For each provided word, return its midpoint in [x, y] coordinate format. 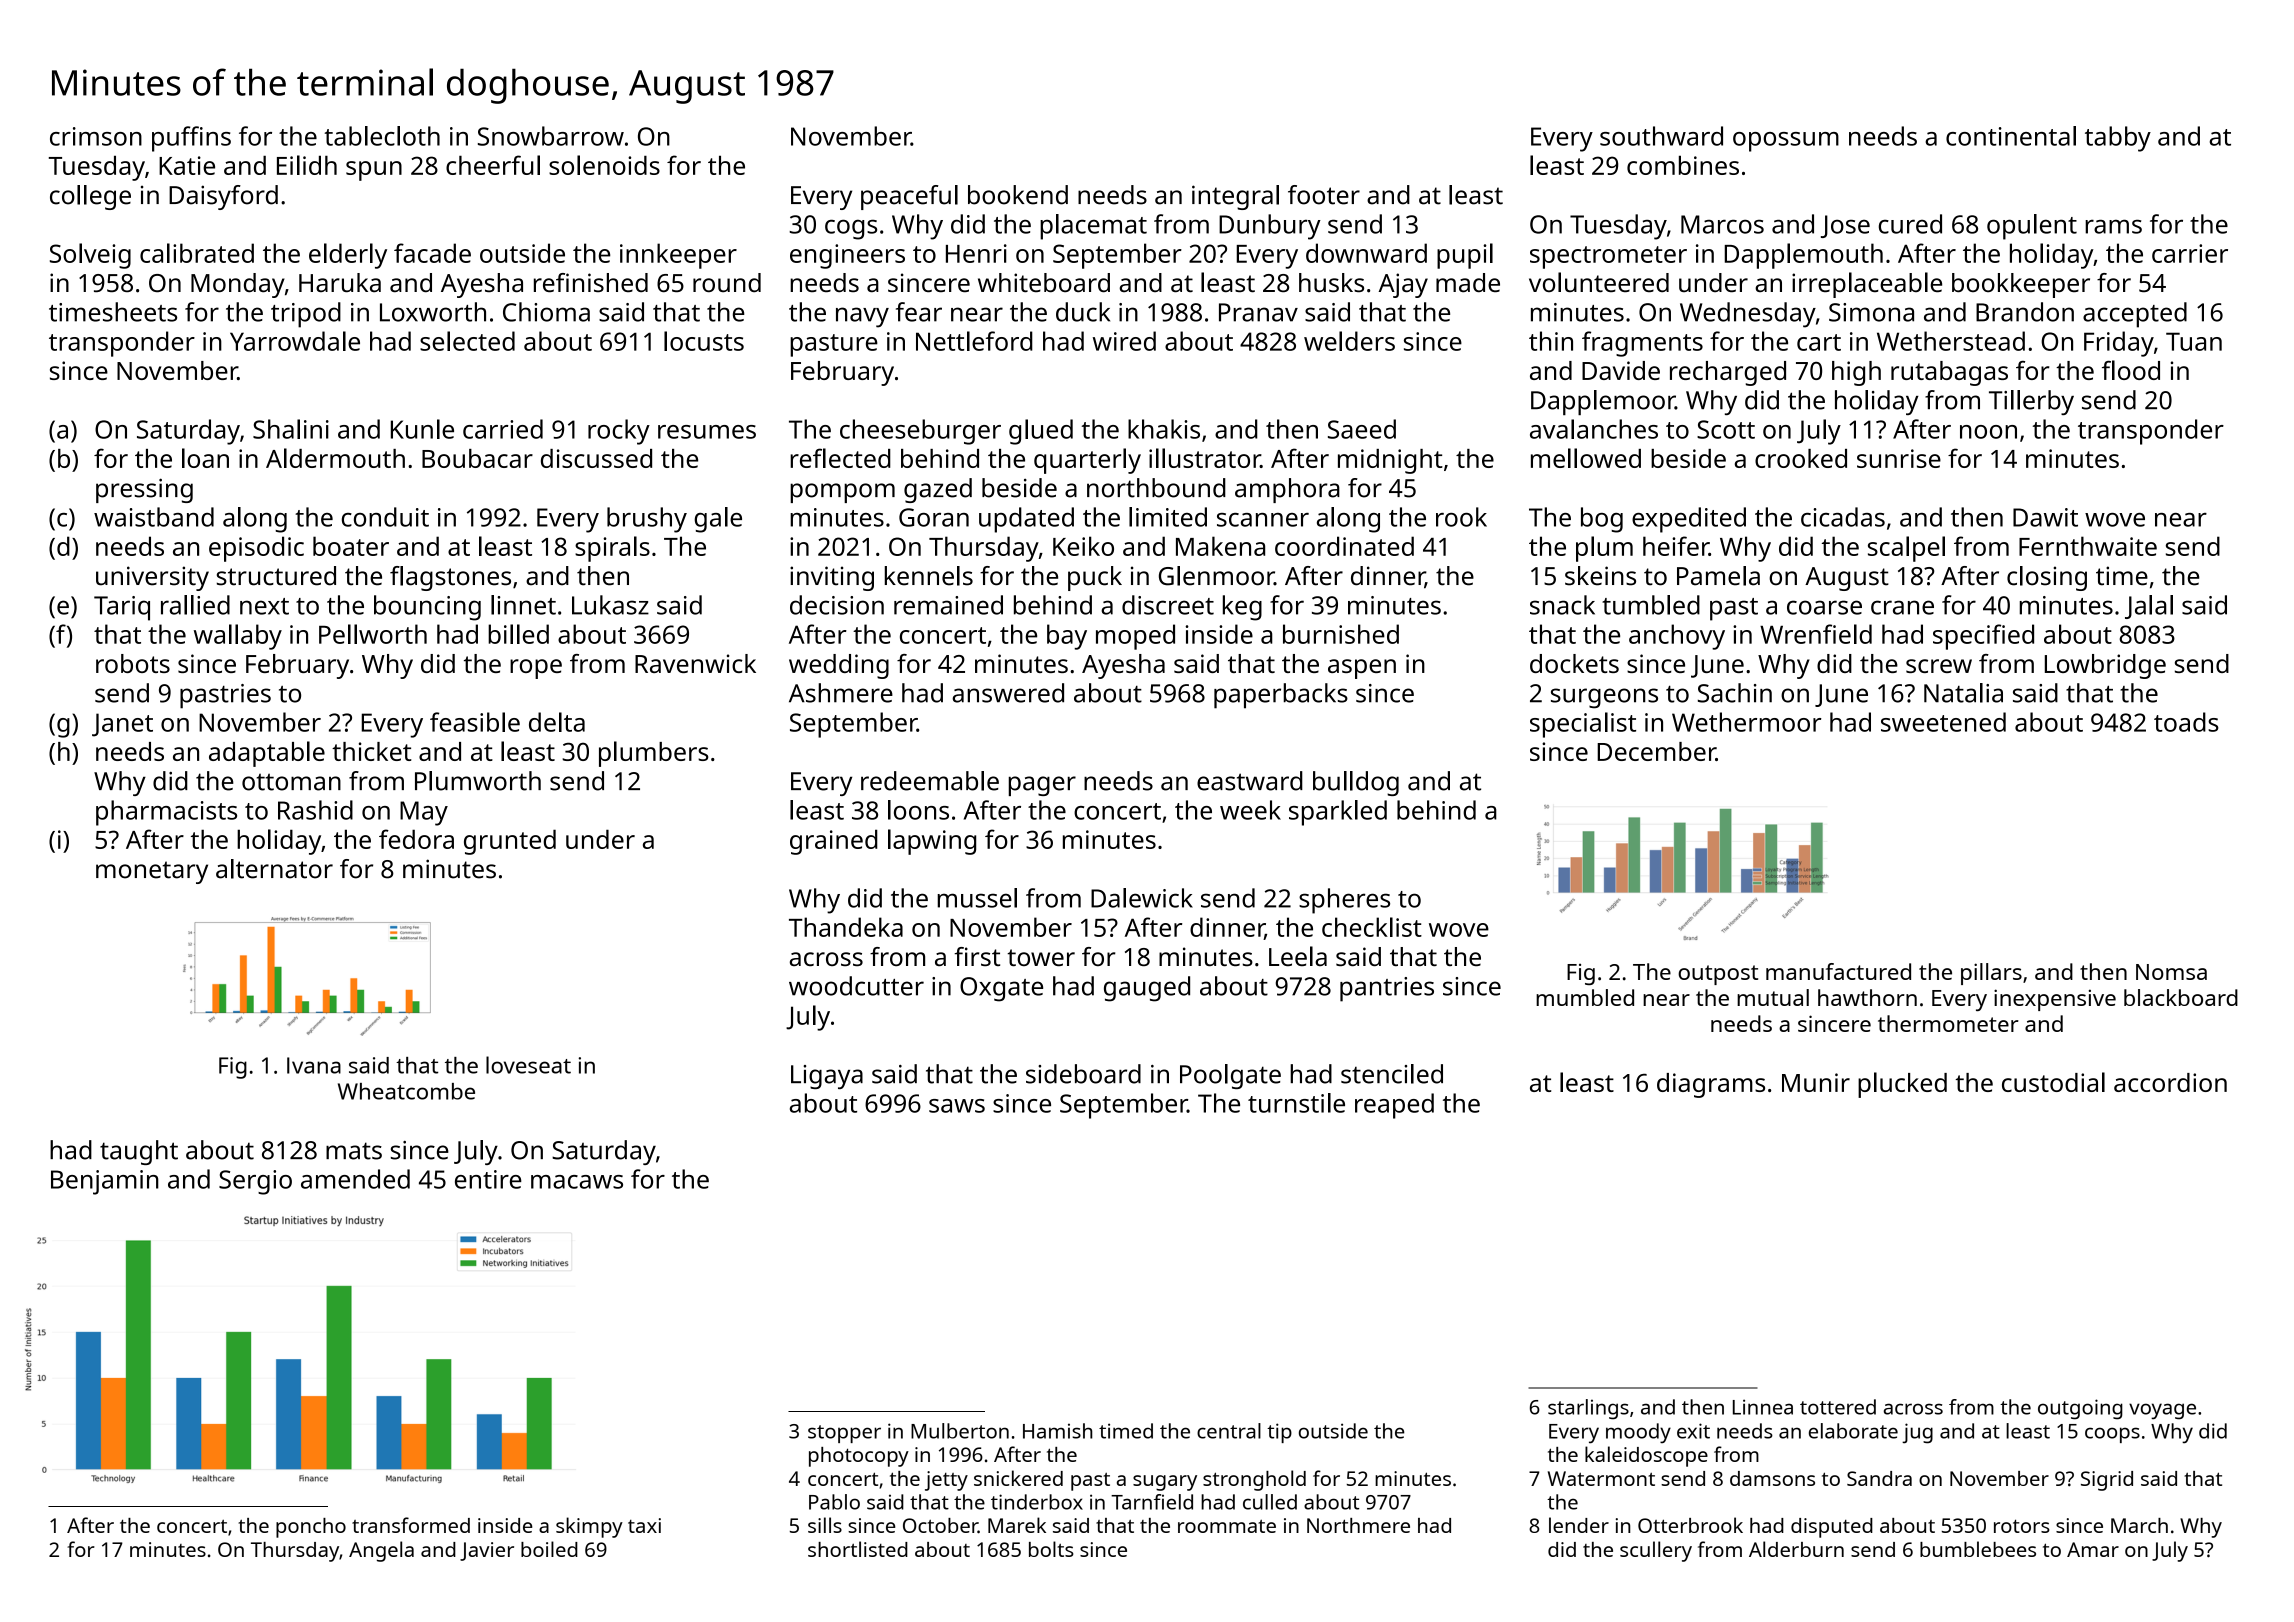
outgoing [2080, 1409]
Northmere [1358, 1525]
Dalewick [1142, 898]
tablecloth [382, 136]
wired [1124, 341]
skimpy [589, 1527]
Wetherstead [1951, 341]
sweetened [1943, 722]
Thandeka [846, 927]
